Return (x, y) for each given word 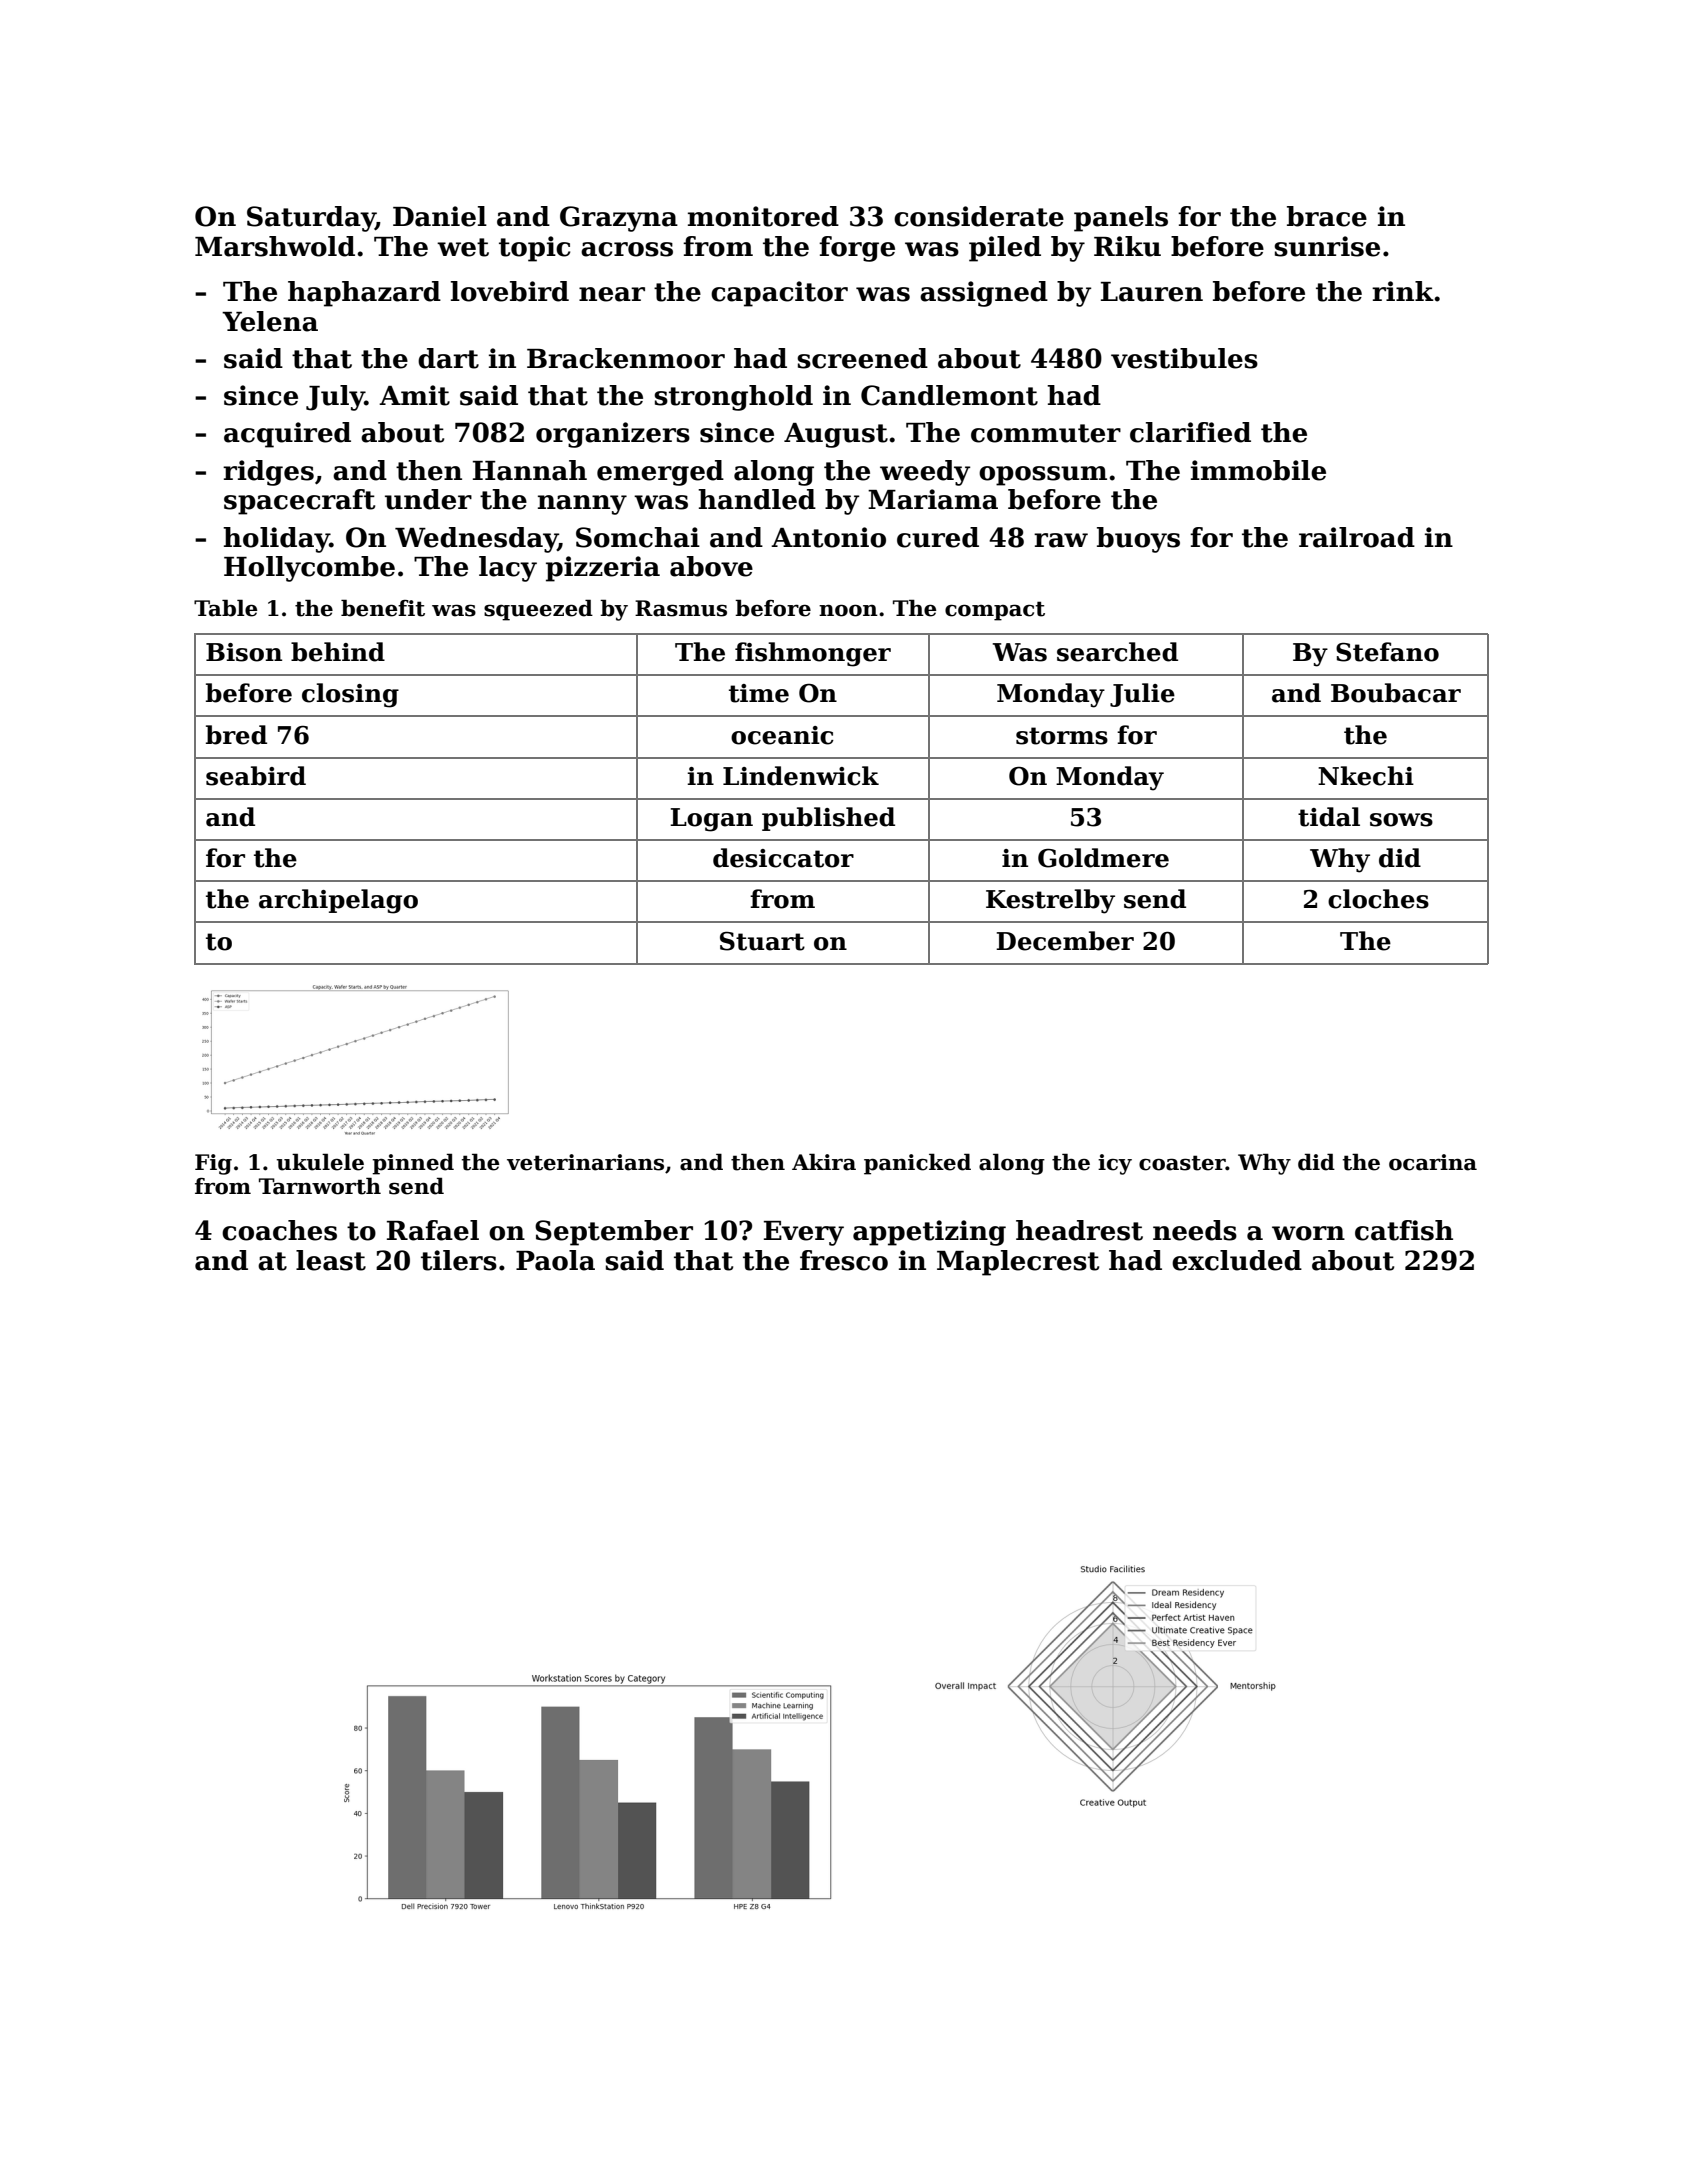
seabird (256, 776)
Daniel (440, 216)
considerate (979, 216)
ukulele (320, 1162)
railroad (1357, 537)
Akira (824, 1162)
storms (1062, 736)
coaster (1182, 1163)
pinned (413, 1164)
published (828, 819)
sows (1401, 820)
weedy (925, 473)
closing (350, 695)
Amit (414, 395)
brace (1327, 216)
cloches (1378, 899)
